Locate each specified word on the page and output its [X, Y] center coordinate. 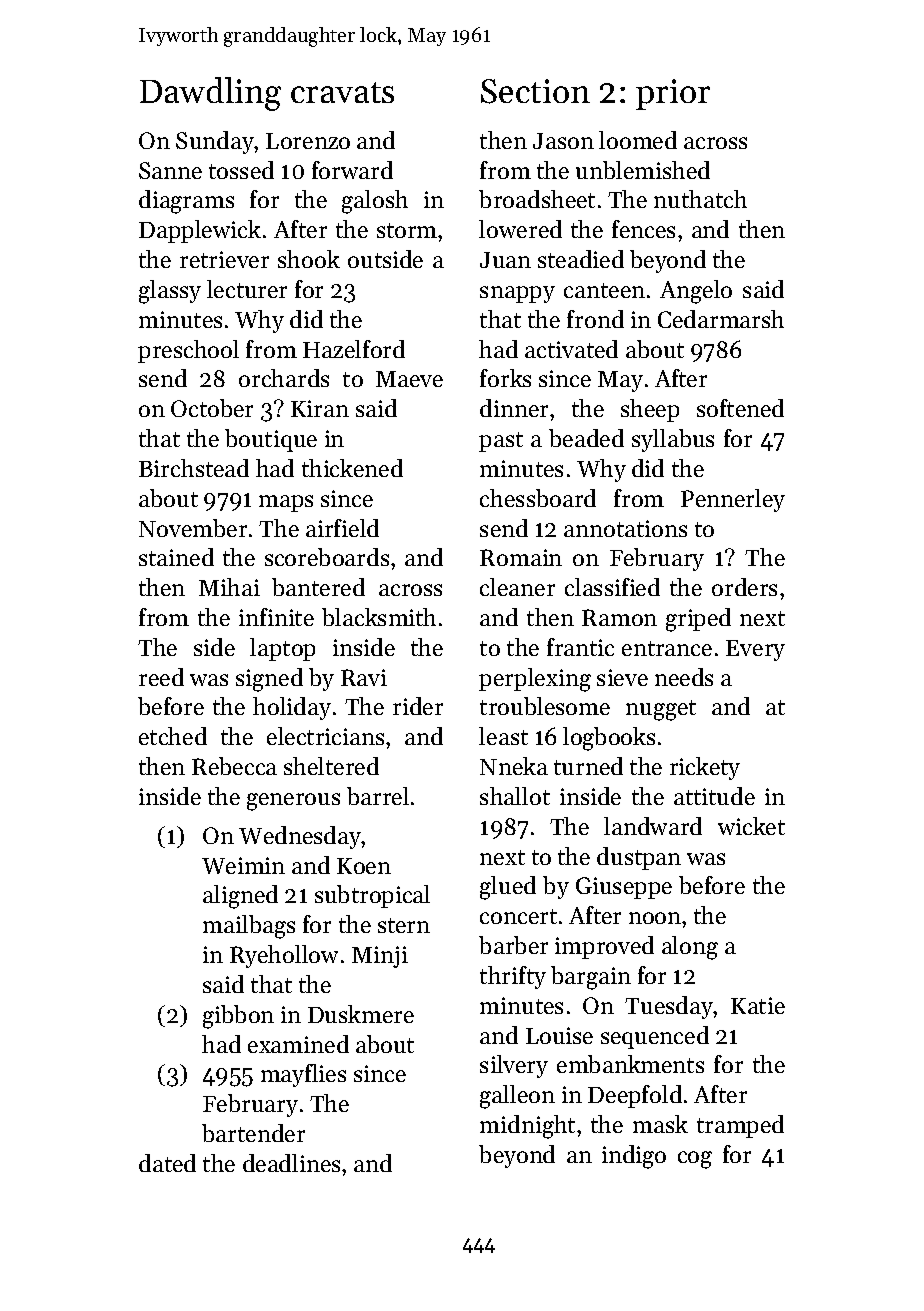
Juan [505, 260]
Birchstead [194, 468]
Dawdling [210, 94]
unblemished [643, 170]
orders [744, 587]
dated [167, 1163]
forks [505, 378]
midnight [527, 1127]
